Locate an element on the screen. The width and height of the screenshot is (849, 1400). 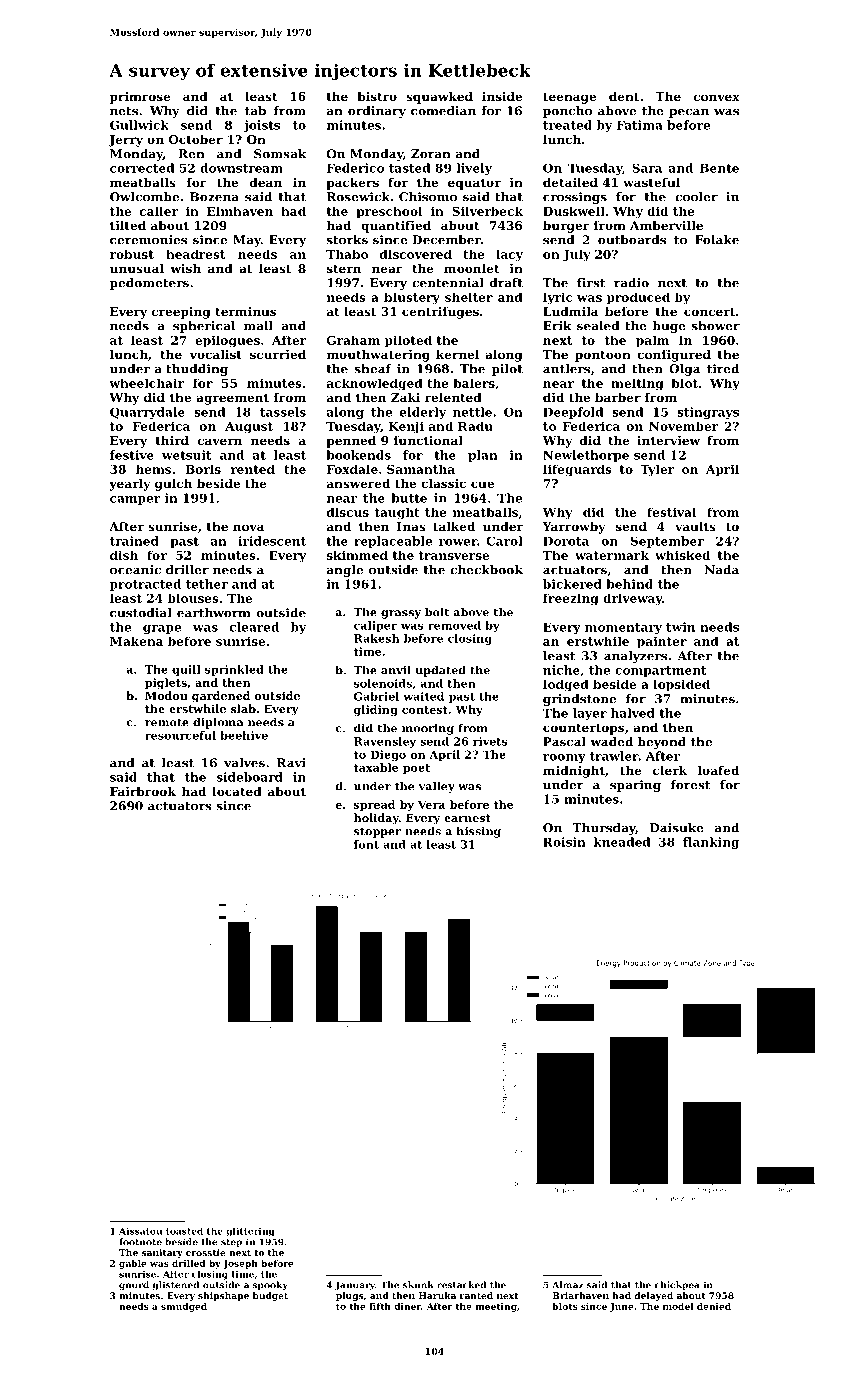
Fairbrook is located at coordinates (143, 791).
